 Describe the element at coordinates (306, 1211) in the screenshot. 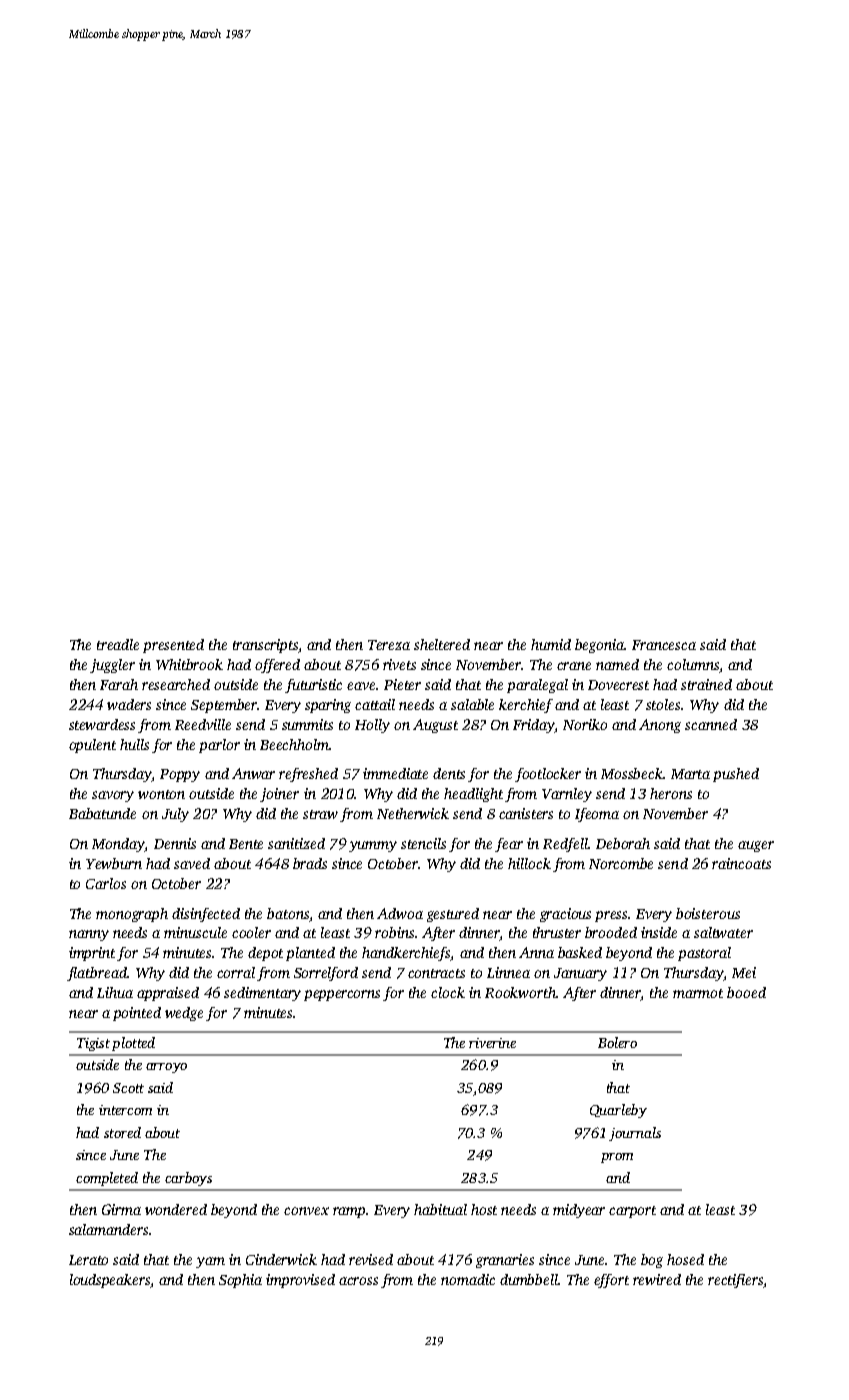

I see `convex` at that location.
